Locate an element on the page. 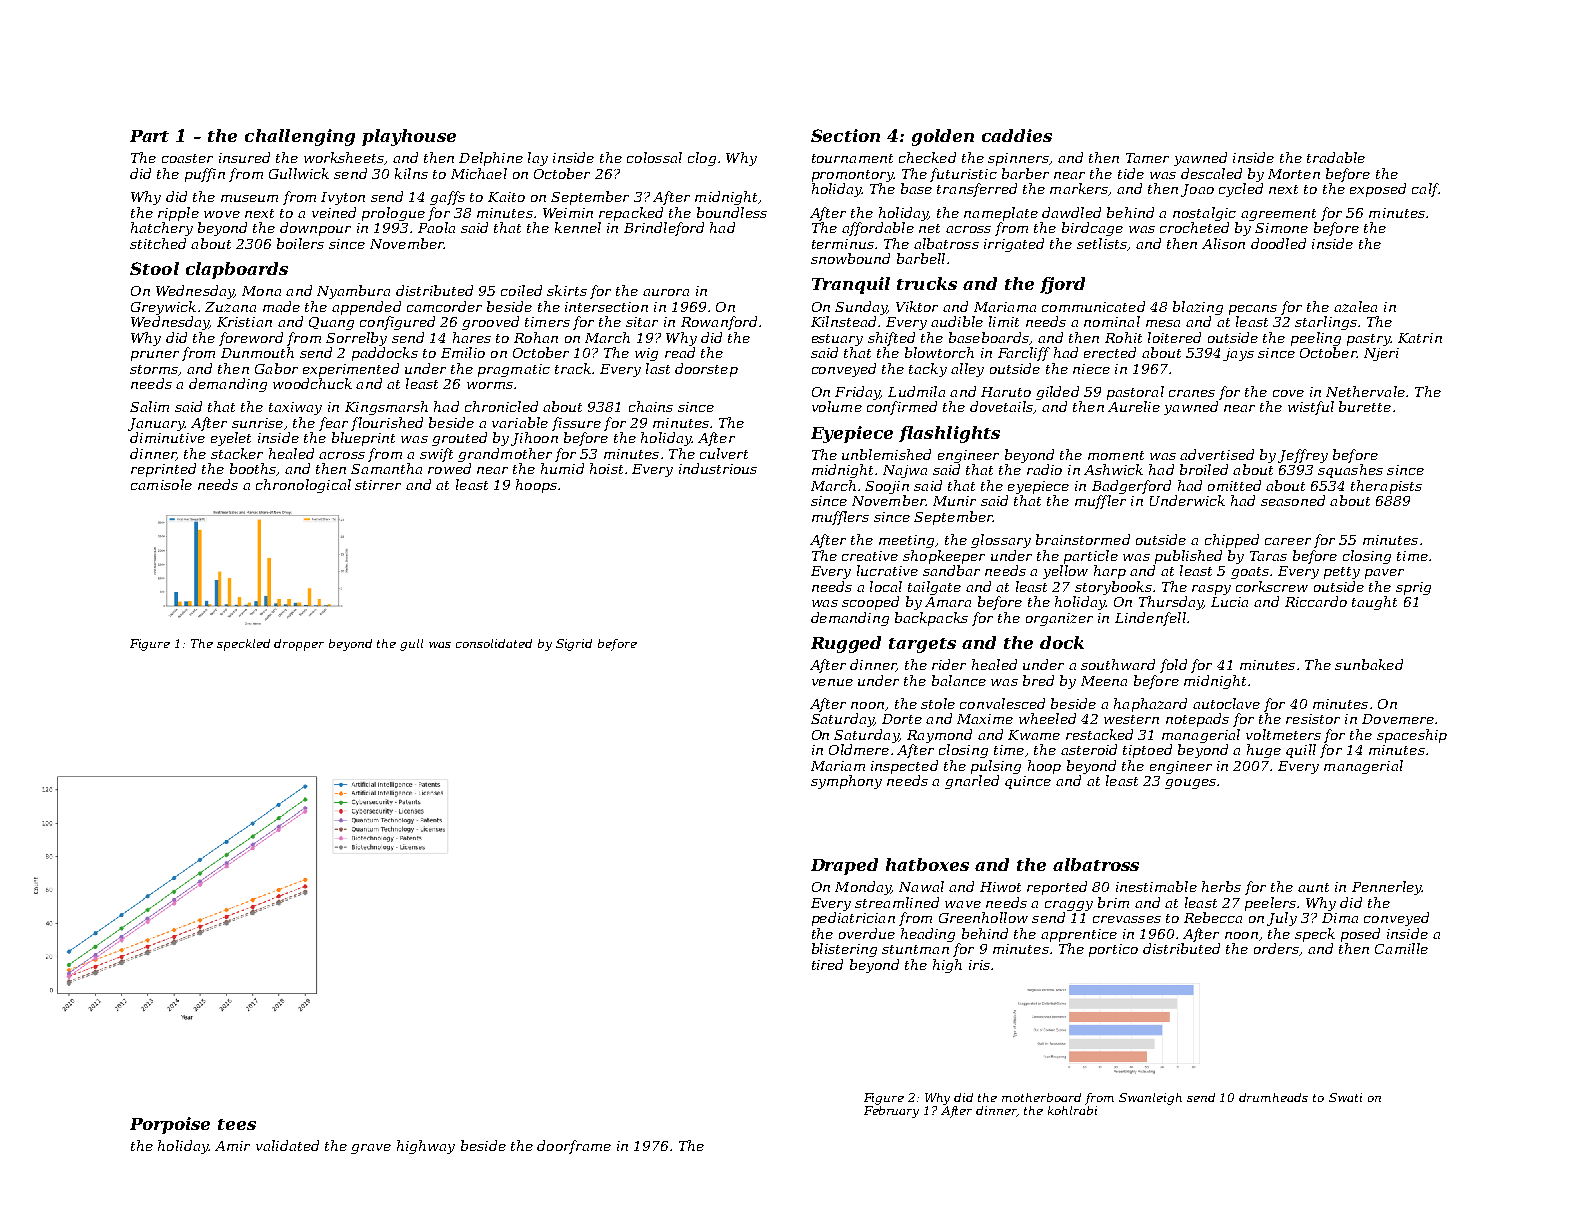 The height and width of the image is (1220, 1579). venue is located at coordinates (832, 682).
